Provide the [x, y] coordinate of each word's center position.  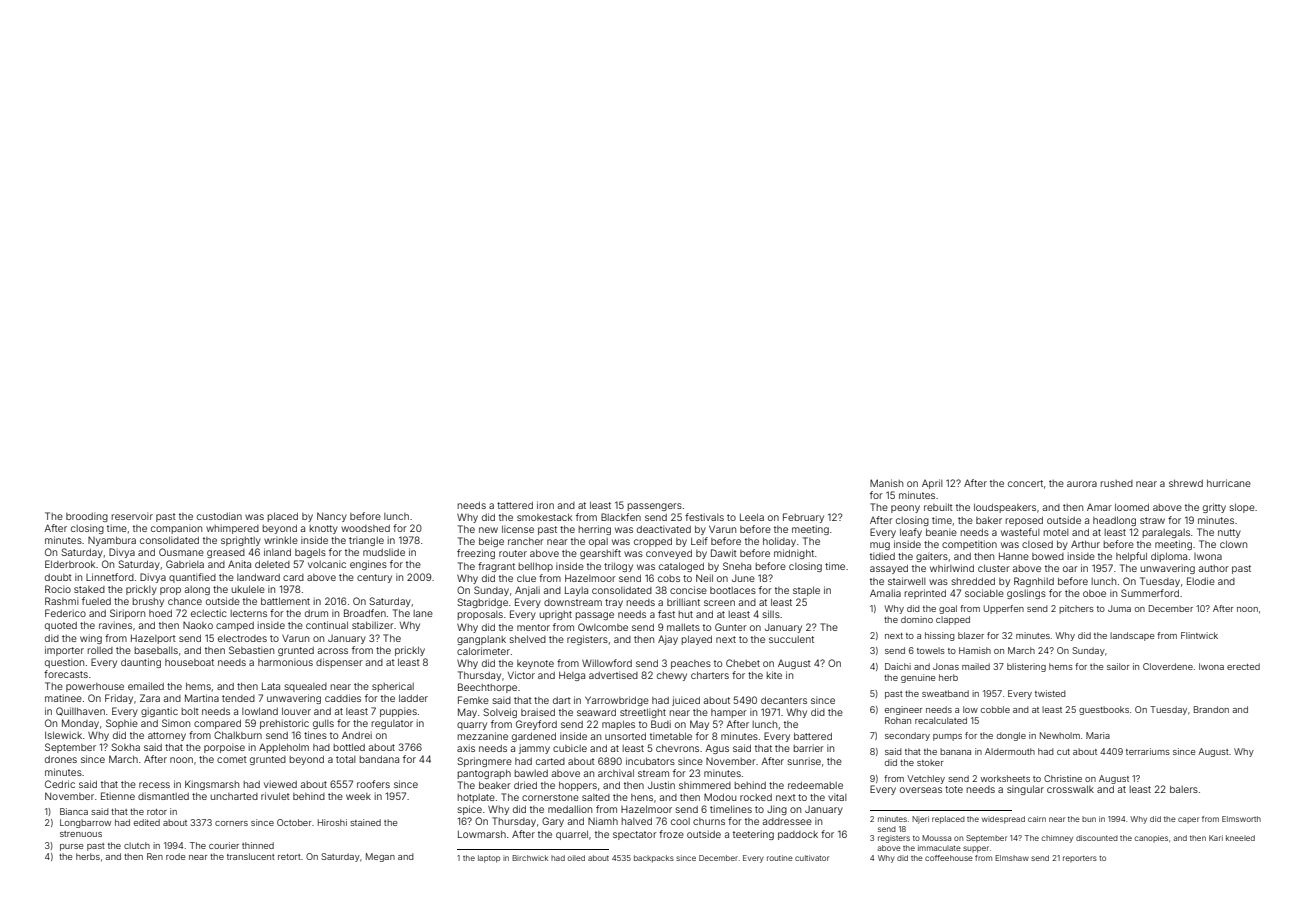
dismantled [163, 796]
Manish [886, 483]
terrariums [1148, 751]
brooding [87, 517]
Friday [119, 699]
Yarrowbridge [617, 701]
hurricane [1229, 483]
